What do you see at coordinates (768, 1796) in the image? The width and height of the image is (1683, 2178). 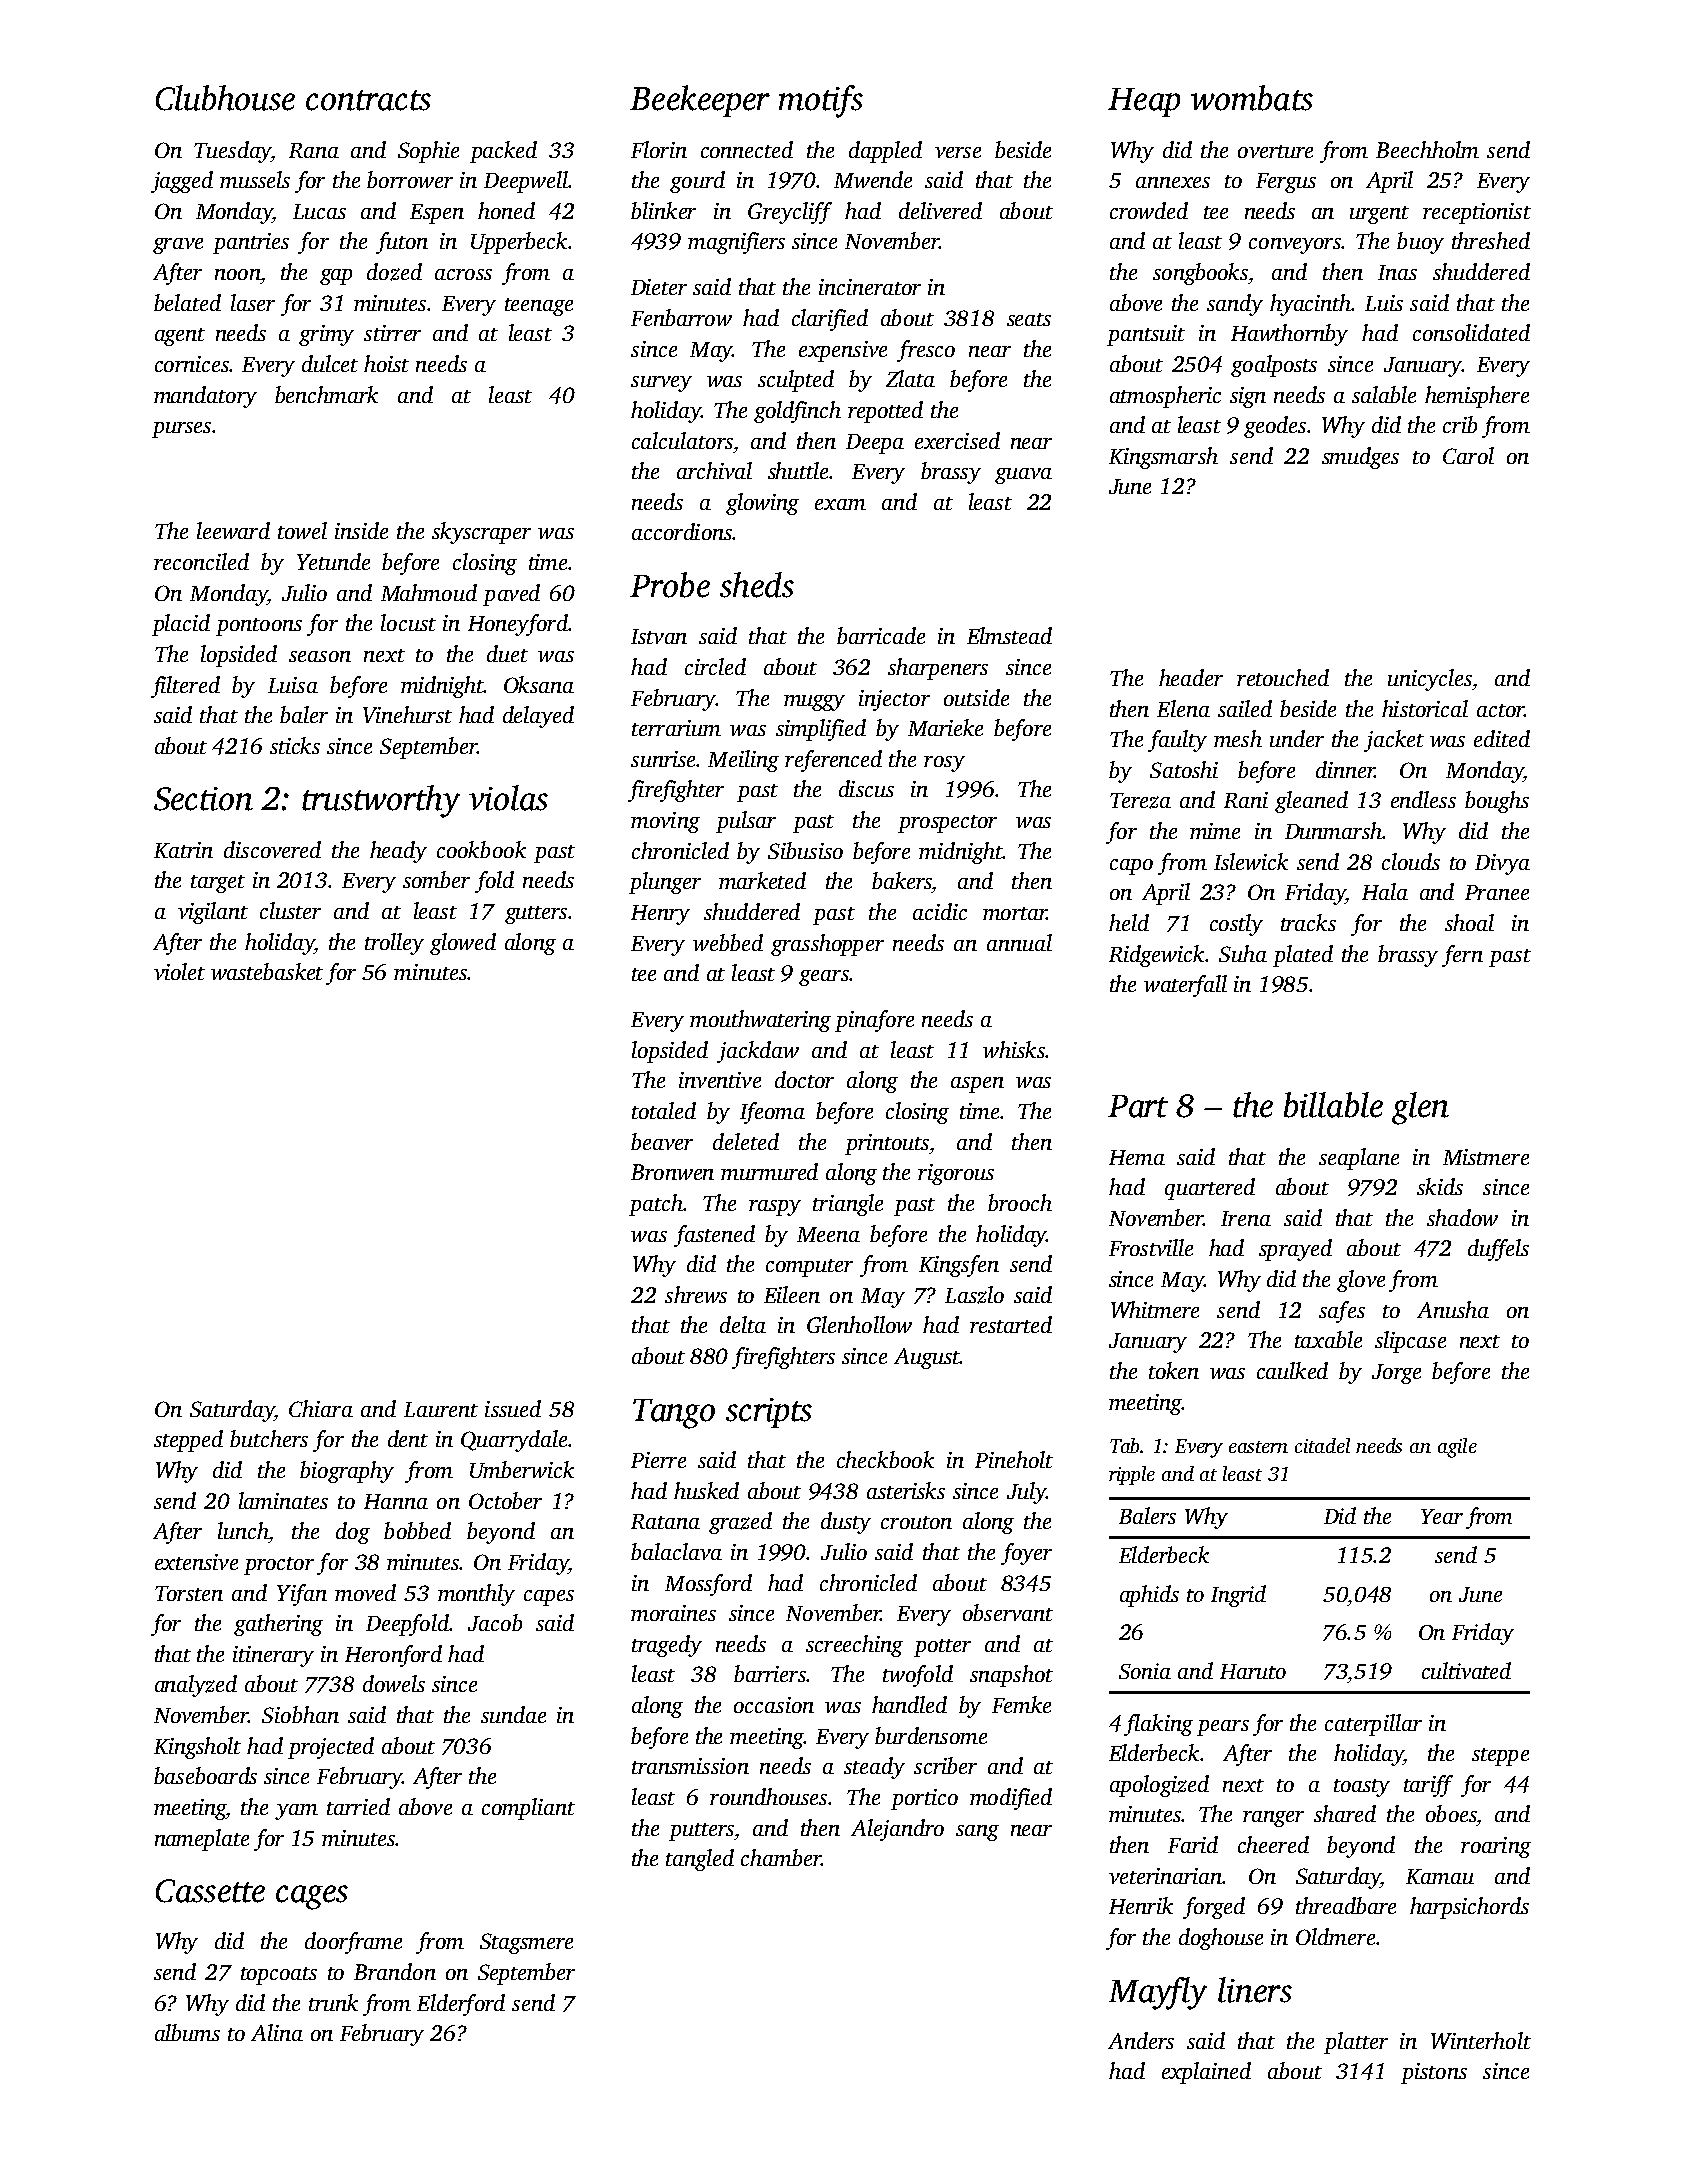 I see `roundhouses` at bounding box center [768, 1796].
